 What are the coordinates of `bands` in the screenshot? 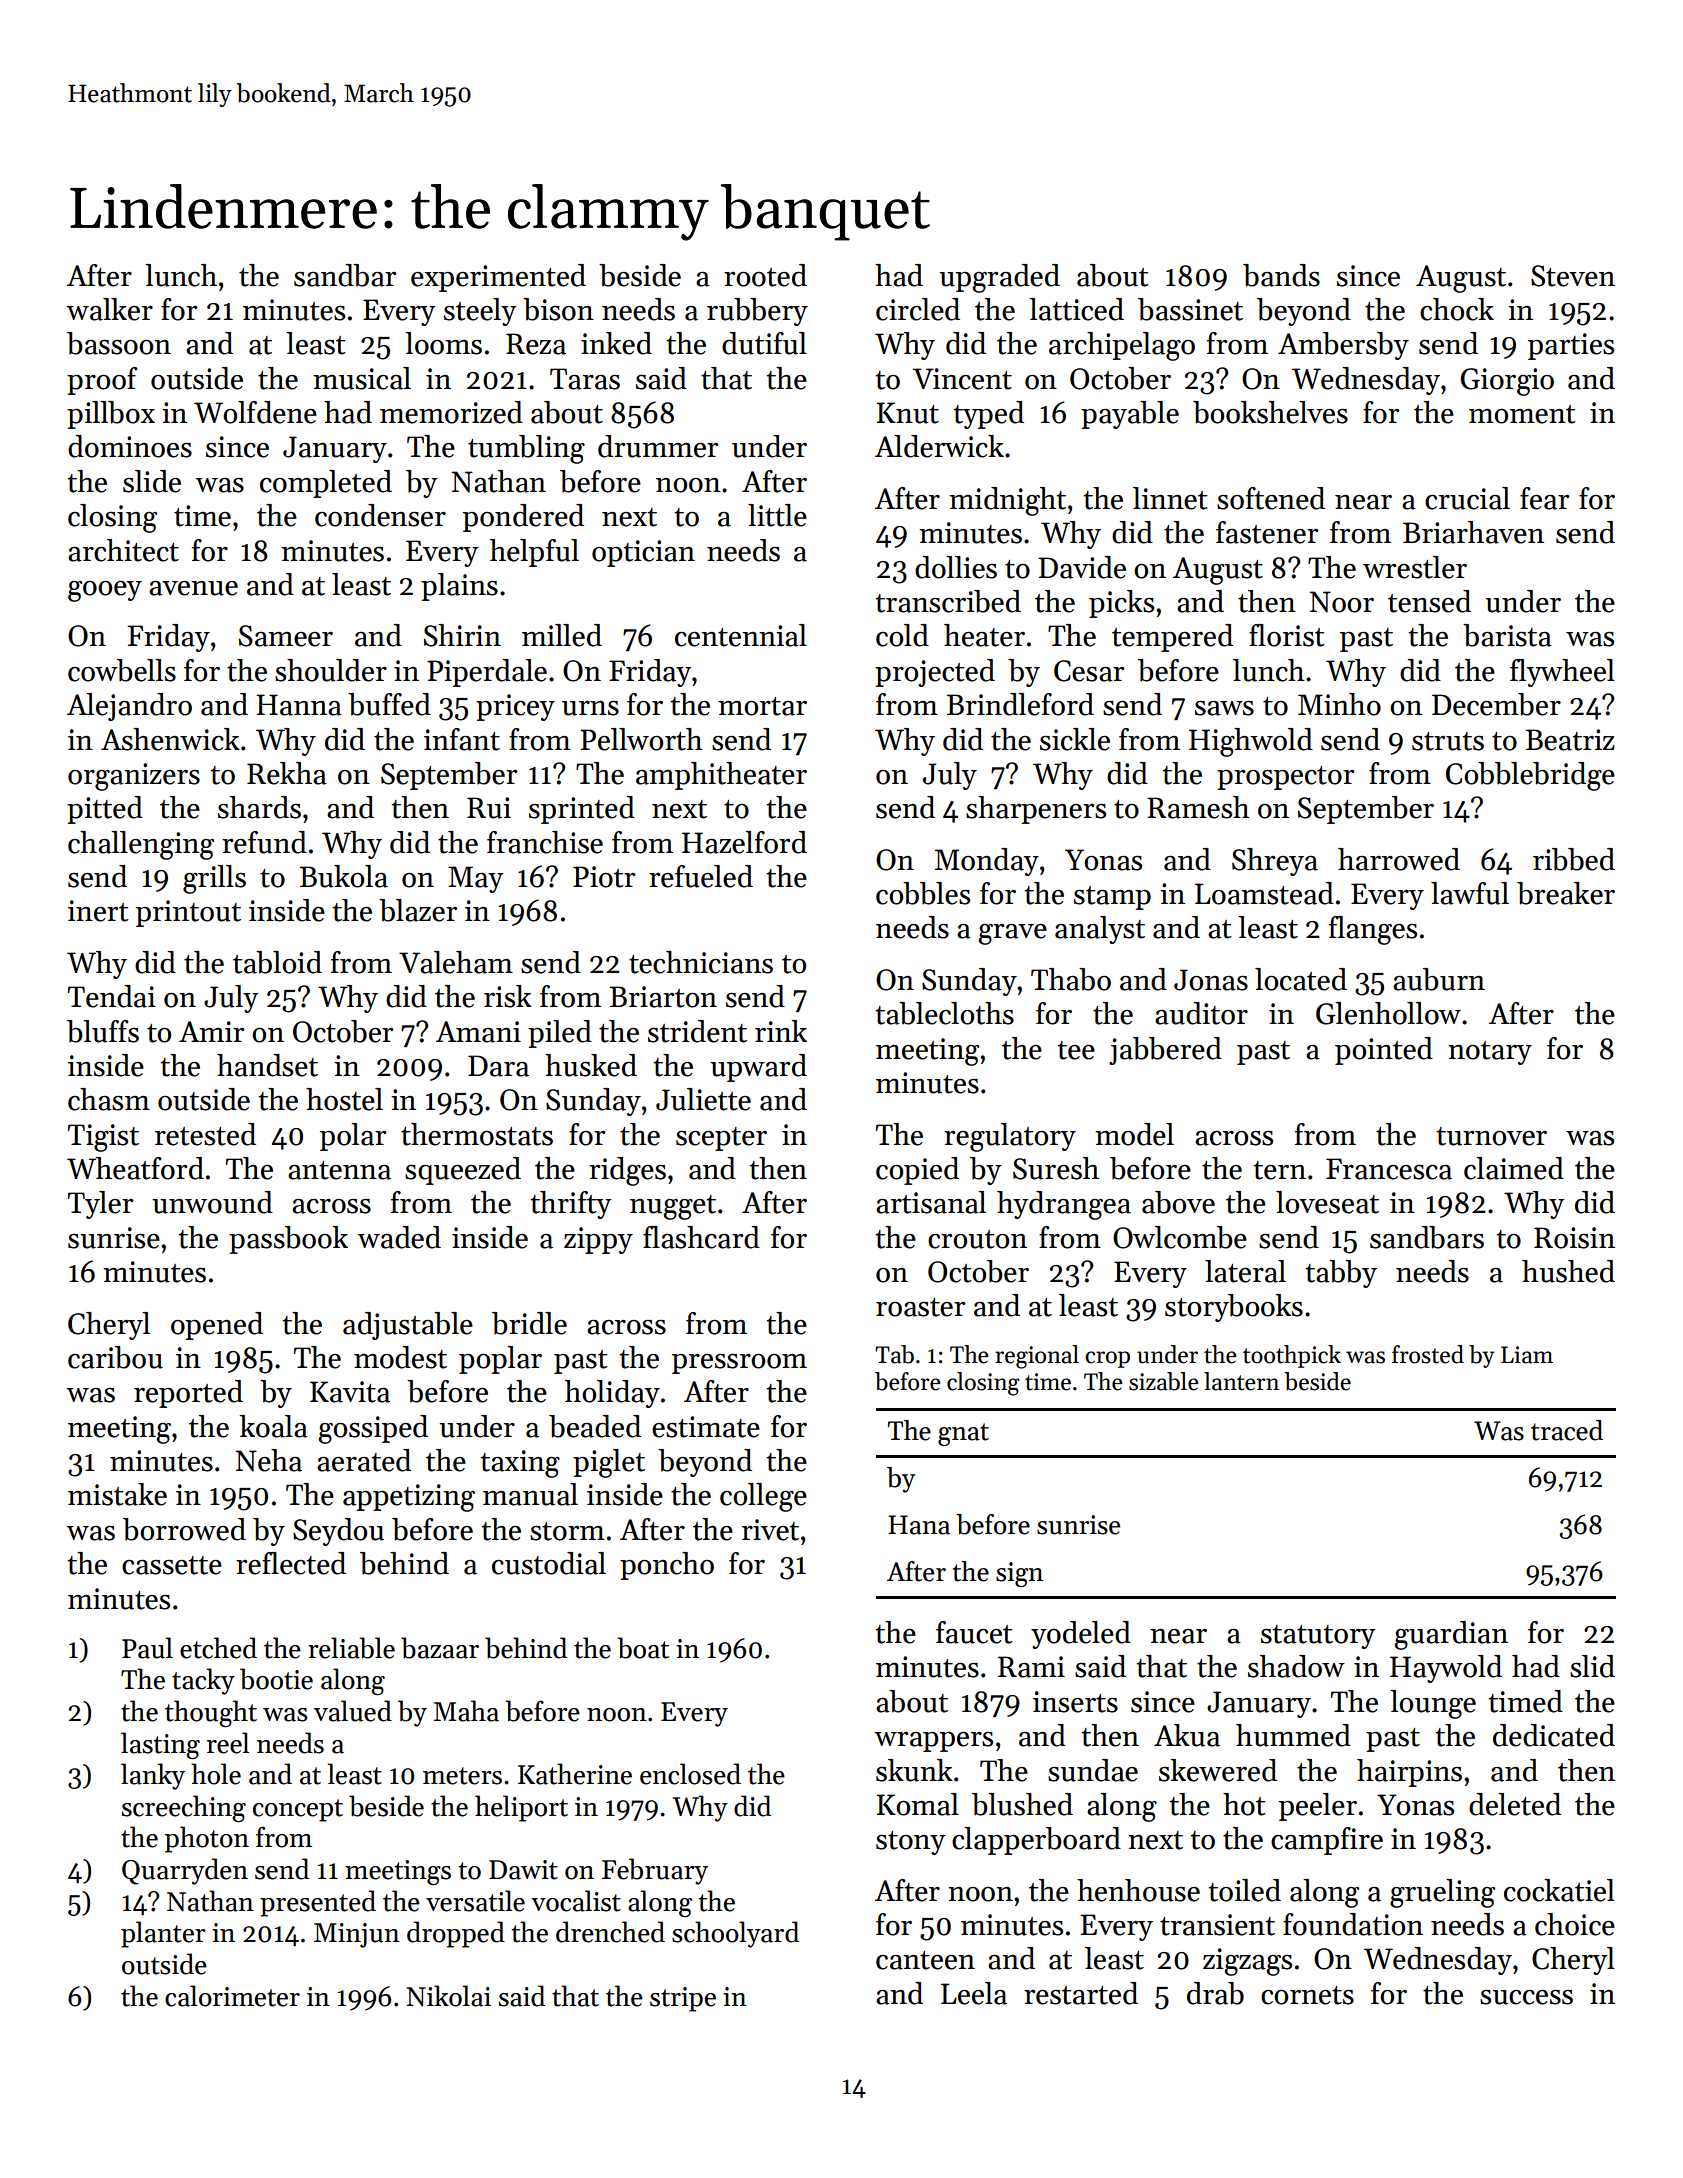 It's located at (1281, 275).
